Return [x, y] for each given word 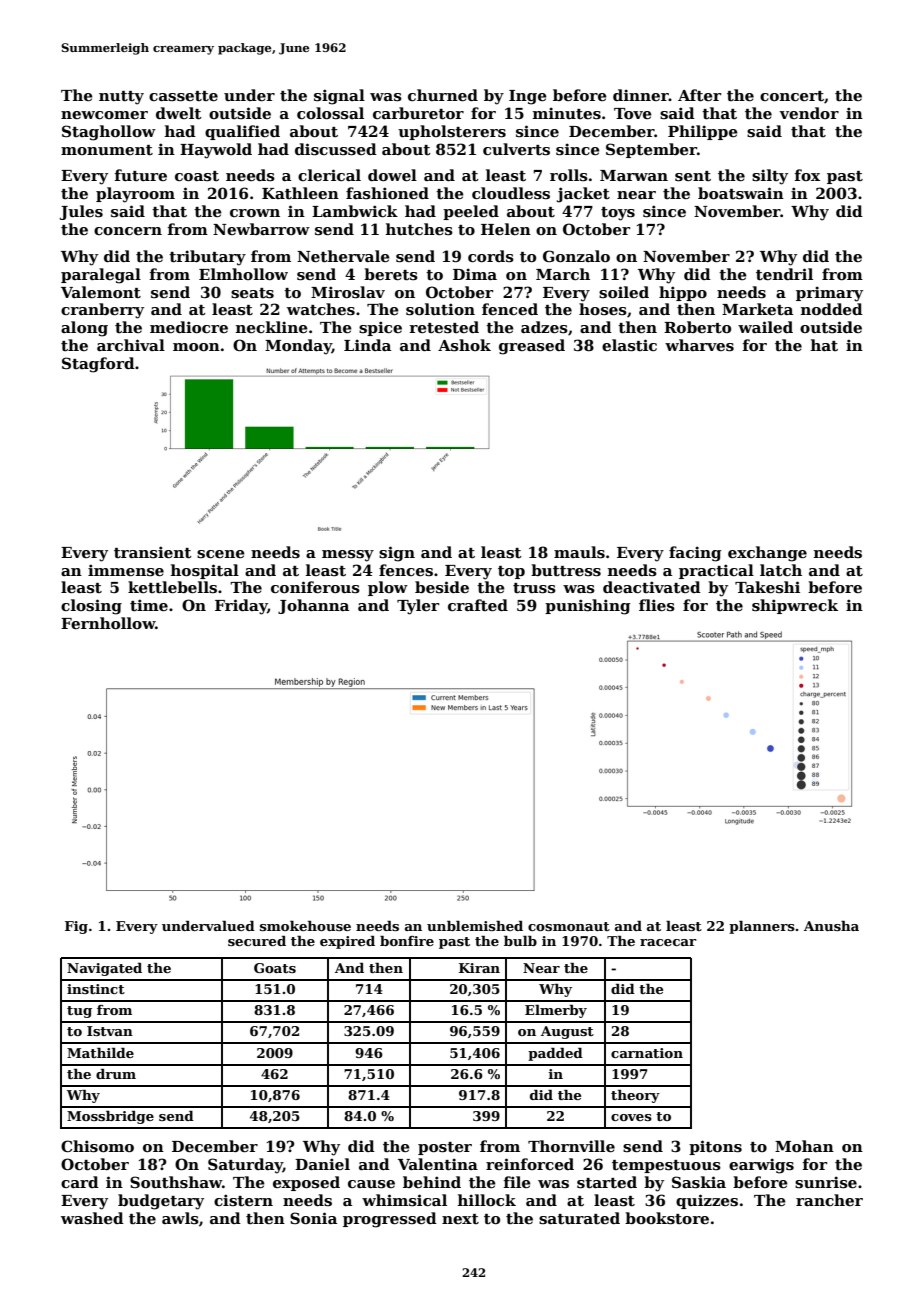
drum [116, 1074]
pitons [715, 1147]
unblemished [475, 926]
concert [792, 96]
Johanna [313, 606]
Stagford [98, 365]
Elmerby [556, 1011]
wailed [765, 327]
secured [257, 941]
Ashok [464, 345]
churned [443, 95]
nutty [121, 98]
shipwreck [795, 606]
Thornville [571, 1146]
